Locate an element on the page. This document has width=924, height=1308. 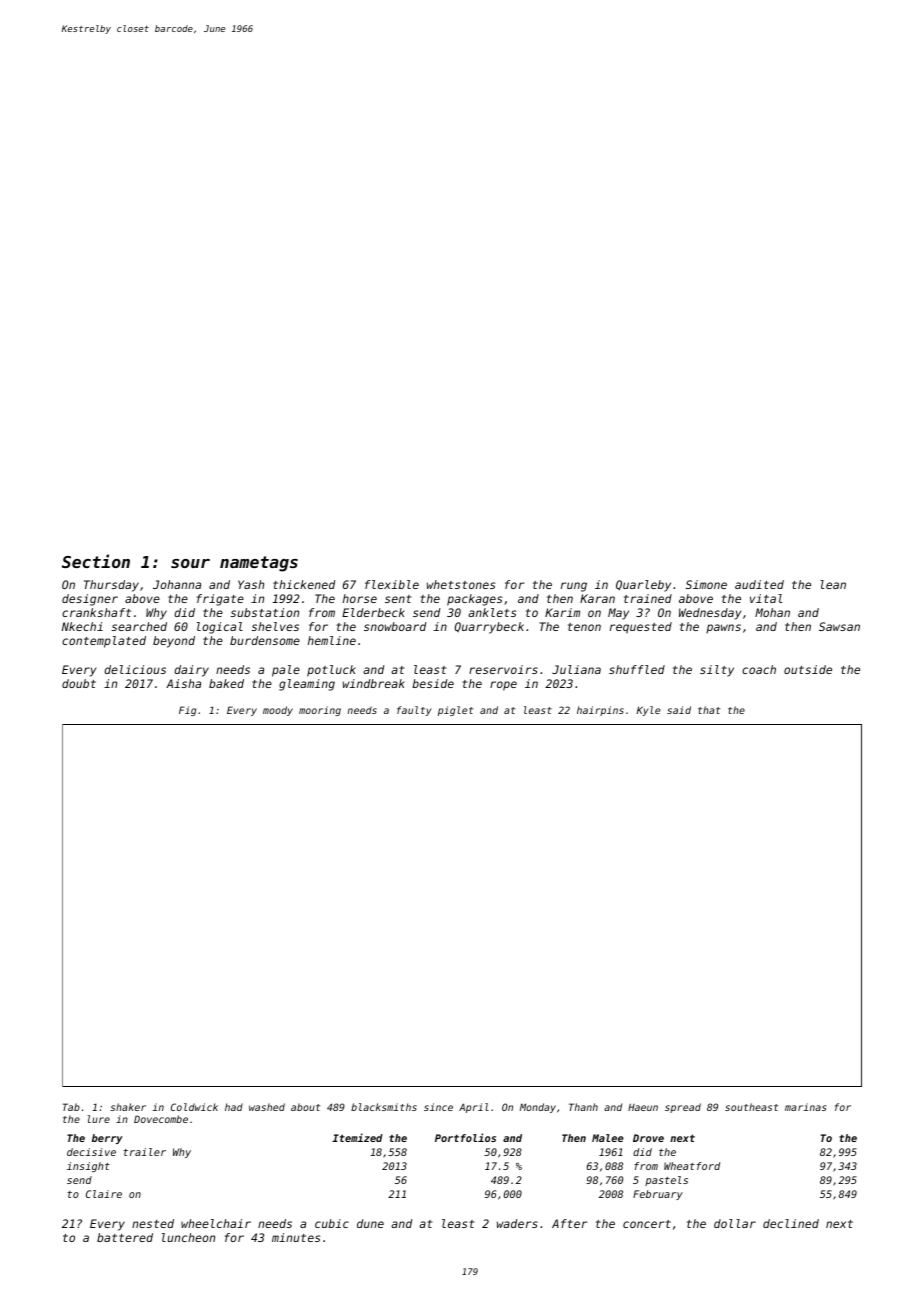
trailer is located at coordinates (144, 1152).
